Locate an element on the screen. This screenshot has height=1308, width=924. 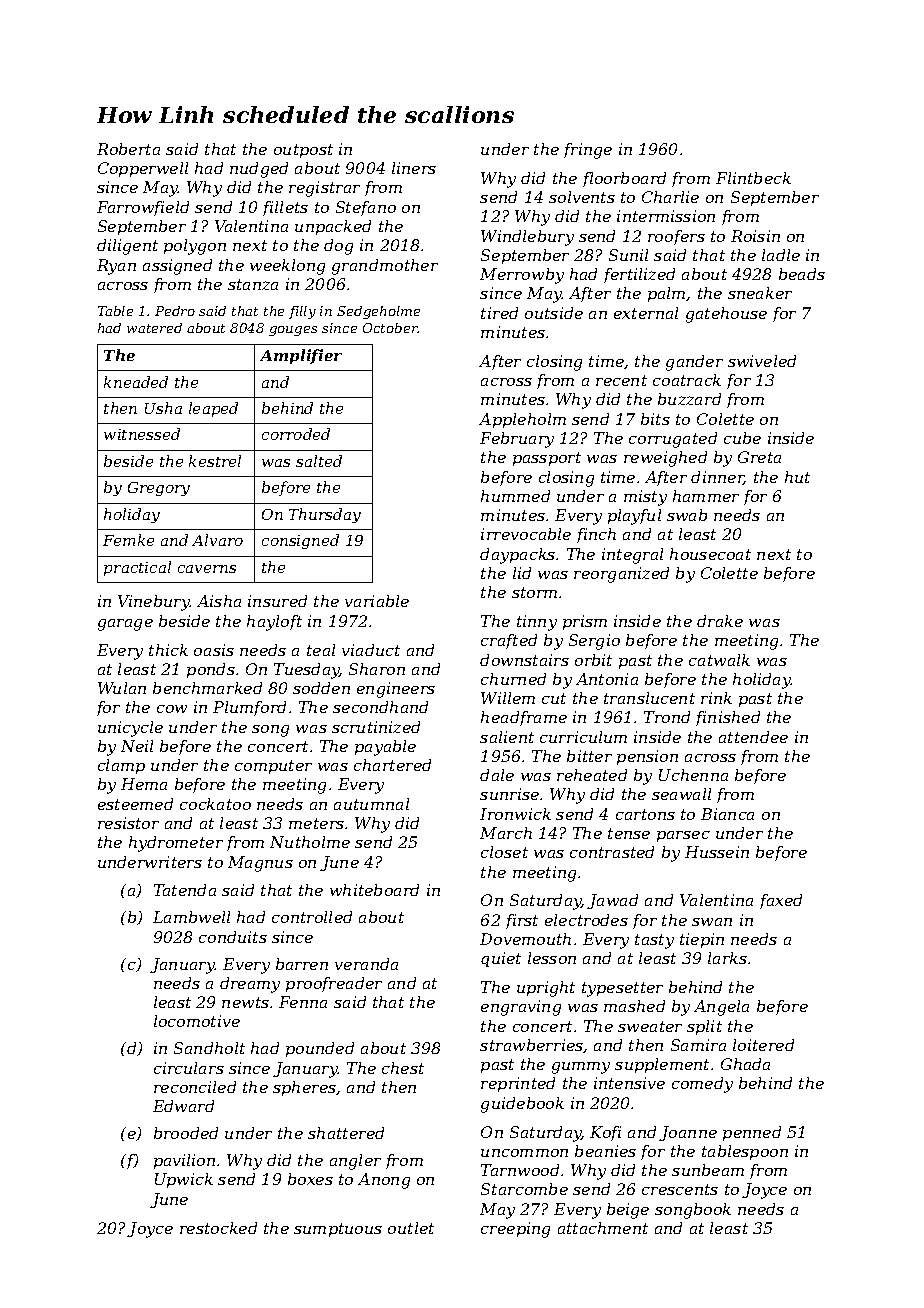
attendee is located at coordinates (753, 737).
